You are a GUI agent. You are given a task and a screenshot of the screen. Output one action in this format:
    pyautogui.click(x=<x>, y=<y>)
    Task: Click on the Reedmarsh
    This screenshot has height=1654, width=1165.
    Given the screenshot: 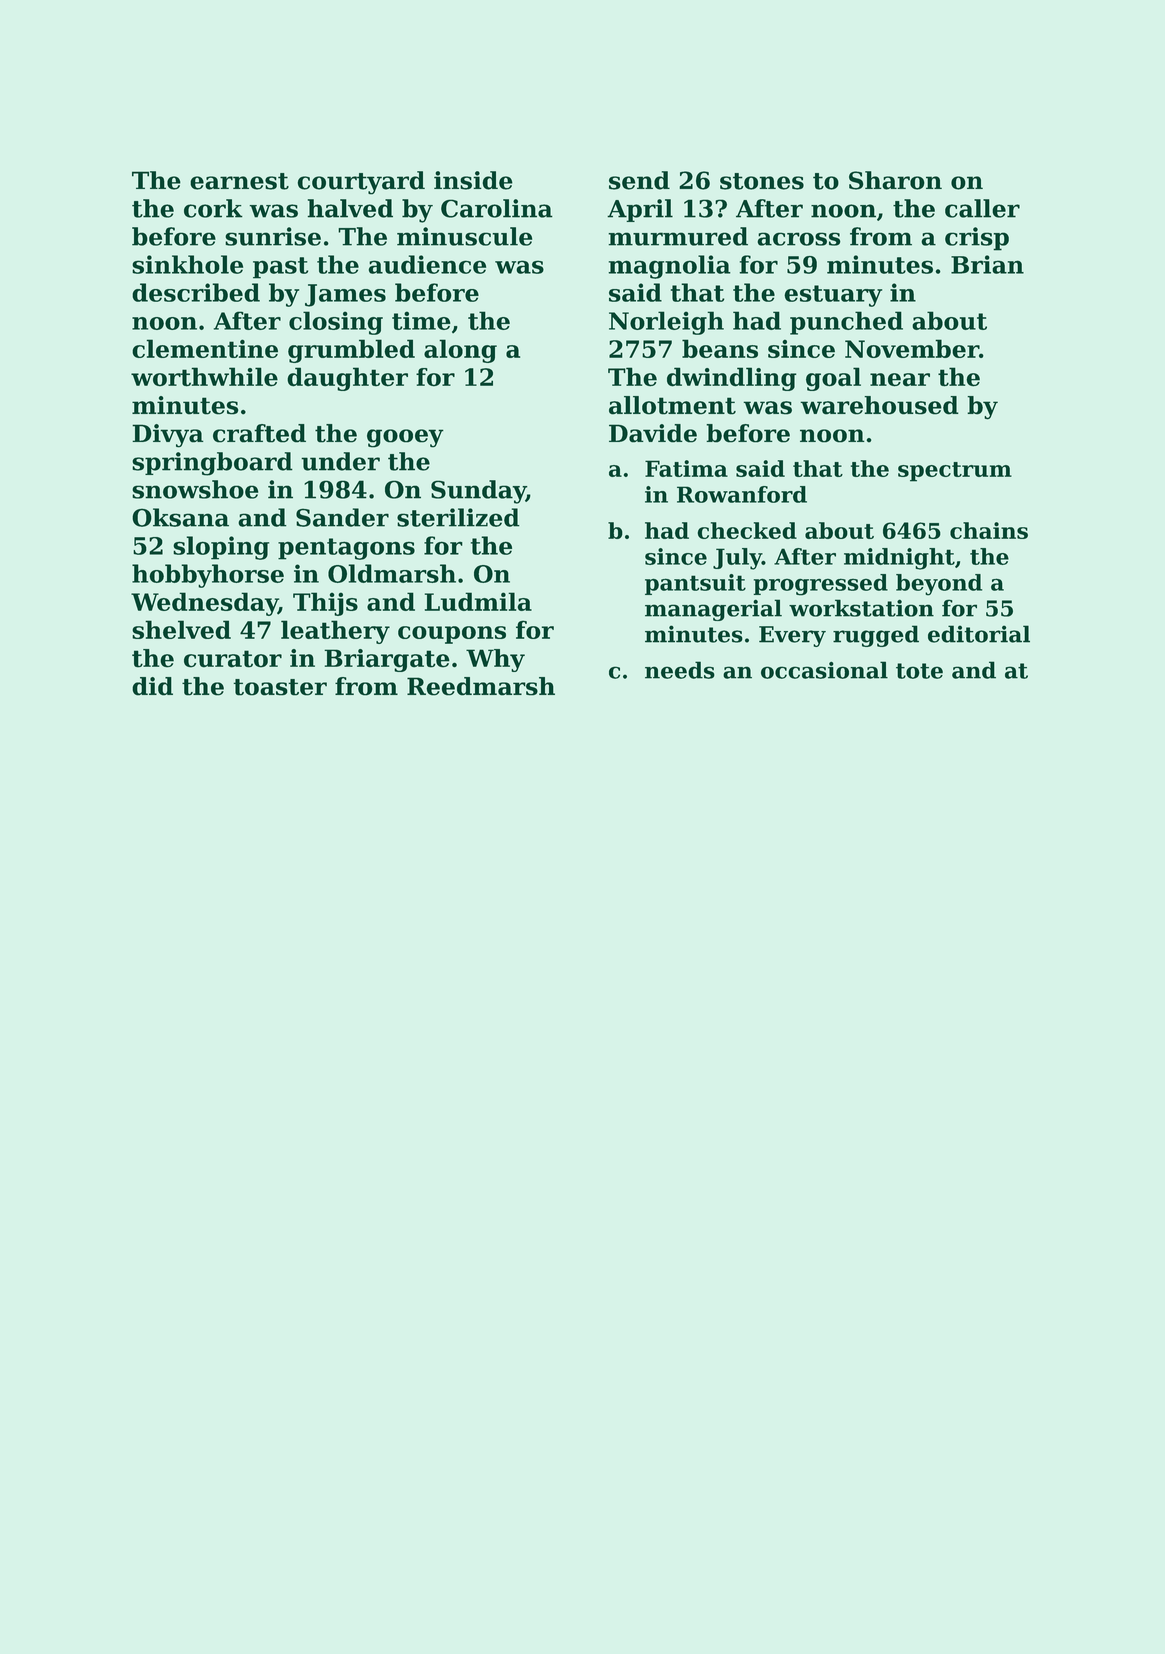 What is the action you would take?
    pyautogui.click(x=481, y=686)
